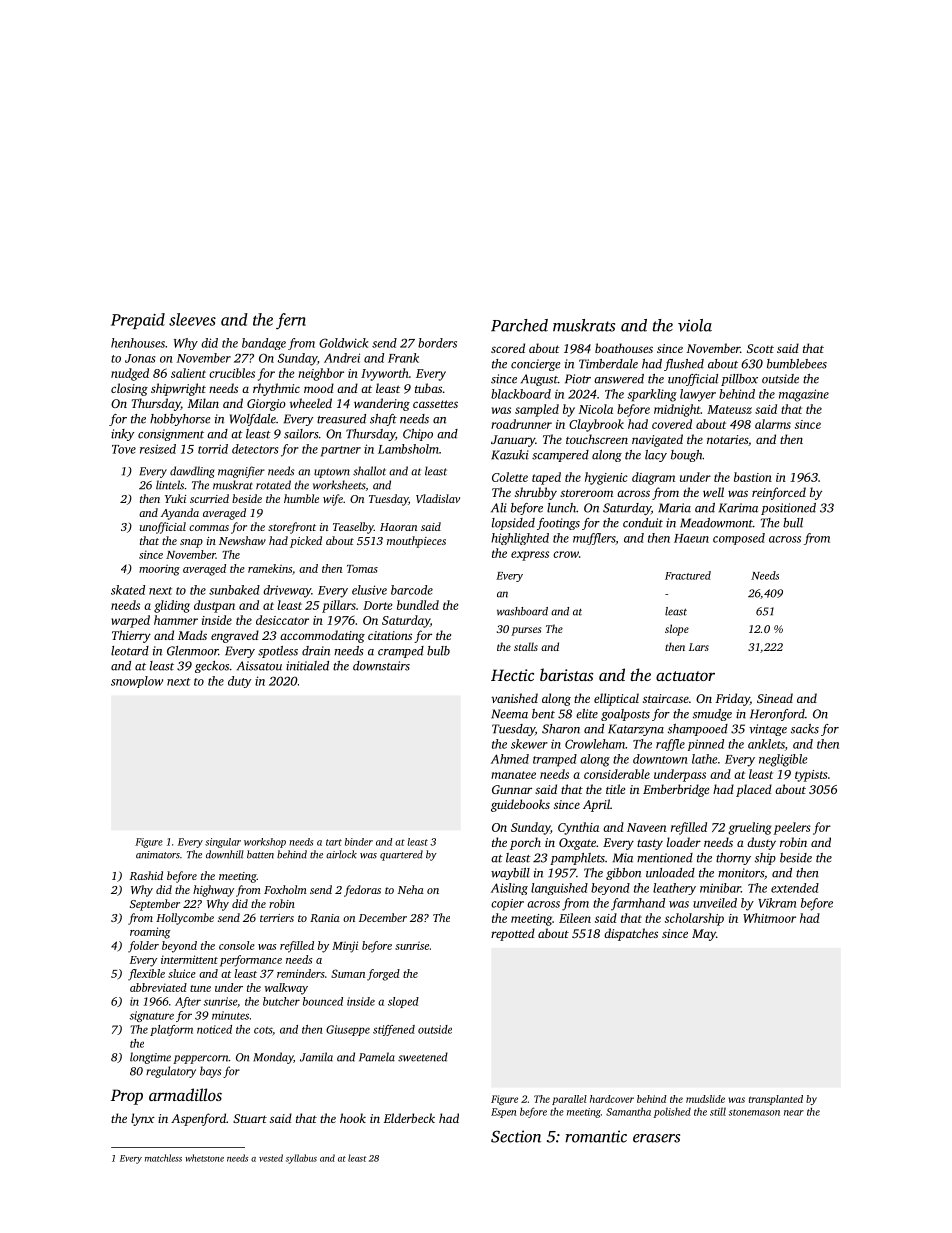 The width and height of the image is (952, 1233). What do you see at coordinates (739, 380) in the image?
I see `pillbox` at bounding box center [739, 380].
